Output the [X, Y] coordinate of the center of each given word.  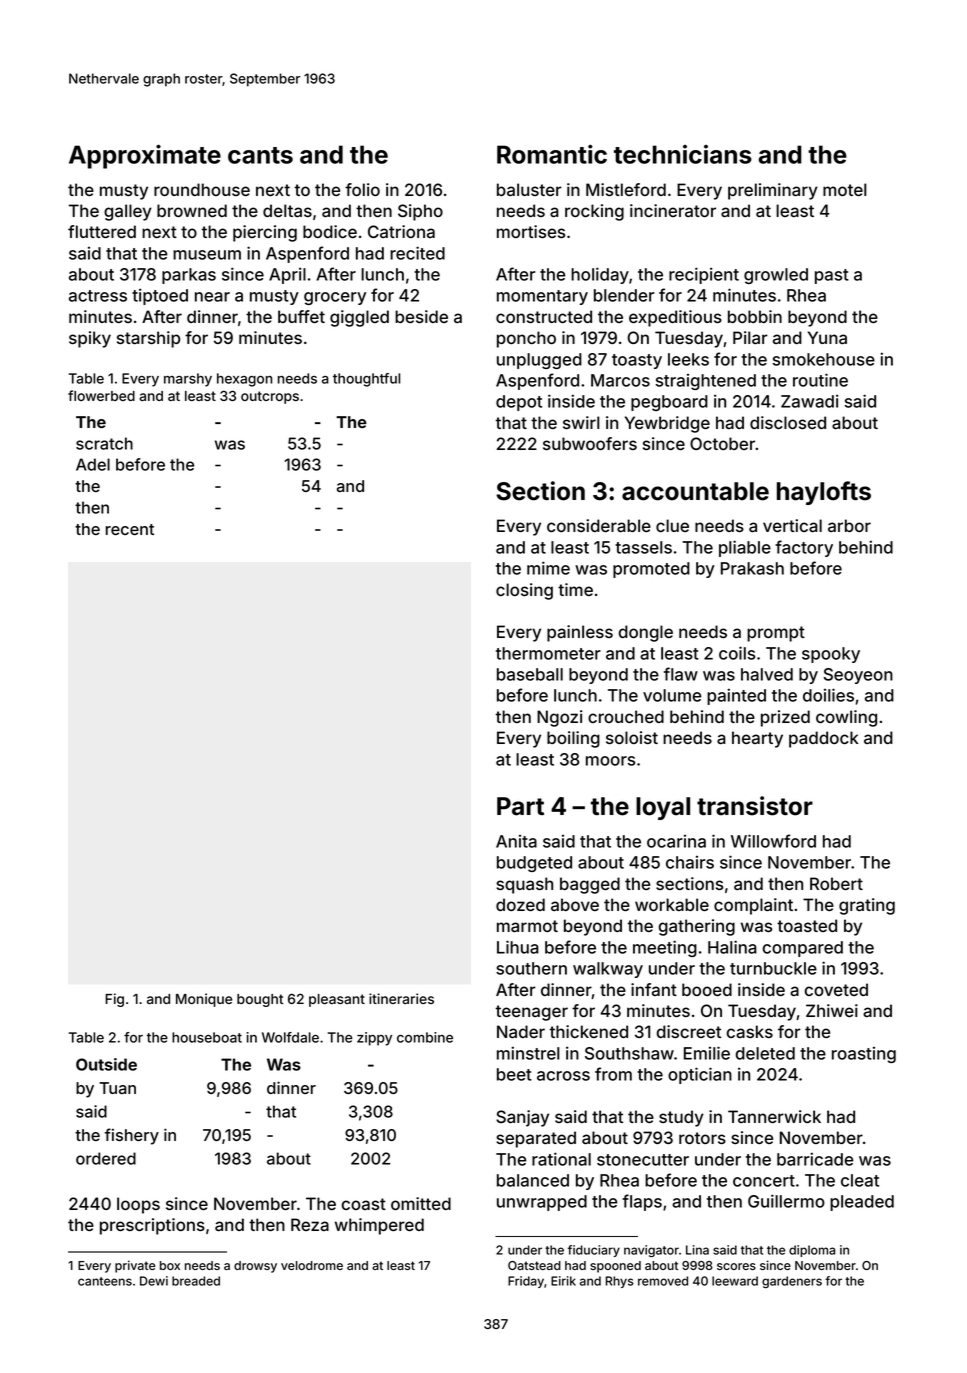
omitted [421, 1203]
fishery [132, 1136]
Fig [114, 1000]
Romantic [552, 154]
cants [260, 155]
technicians [683, 154]
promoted [651, 570]
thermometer [548, 653]
